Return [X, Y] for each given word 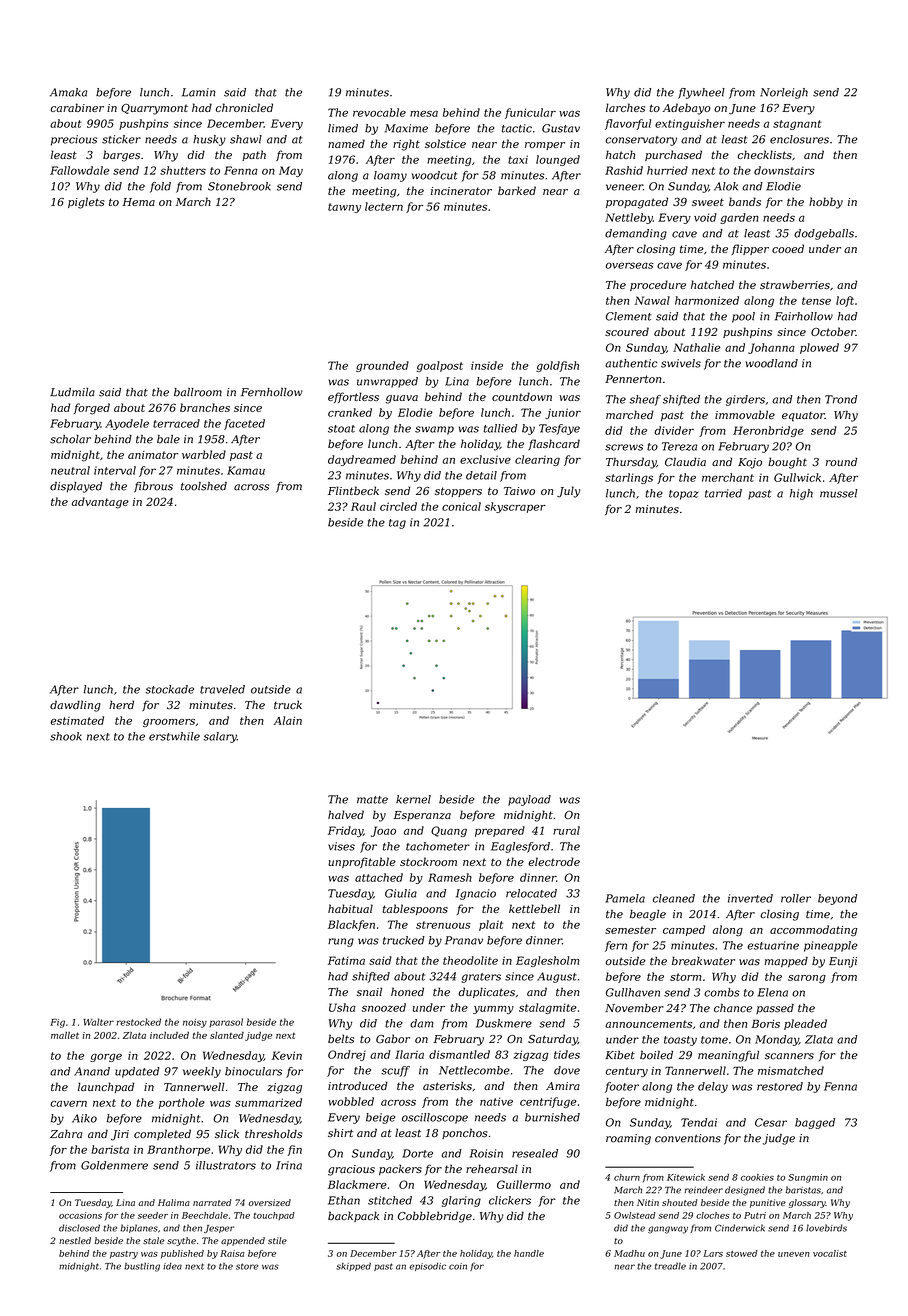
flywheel [701, 93]
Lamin [198, 92]
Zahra [66, 1133]
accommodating [813, 930]
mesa [424, 114]
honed [407, 991]
